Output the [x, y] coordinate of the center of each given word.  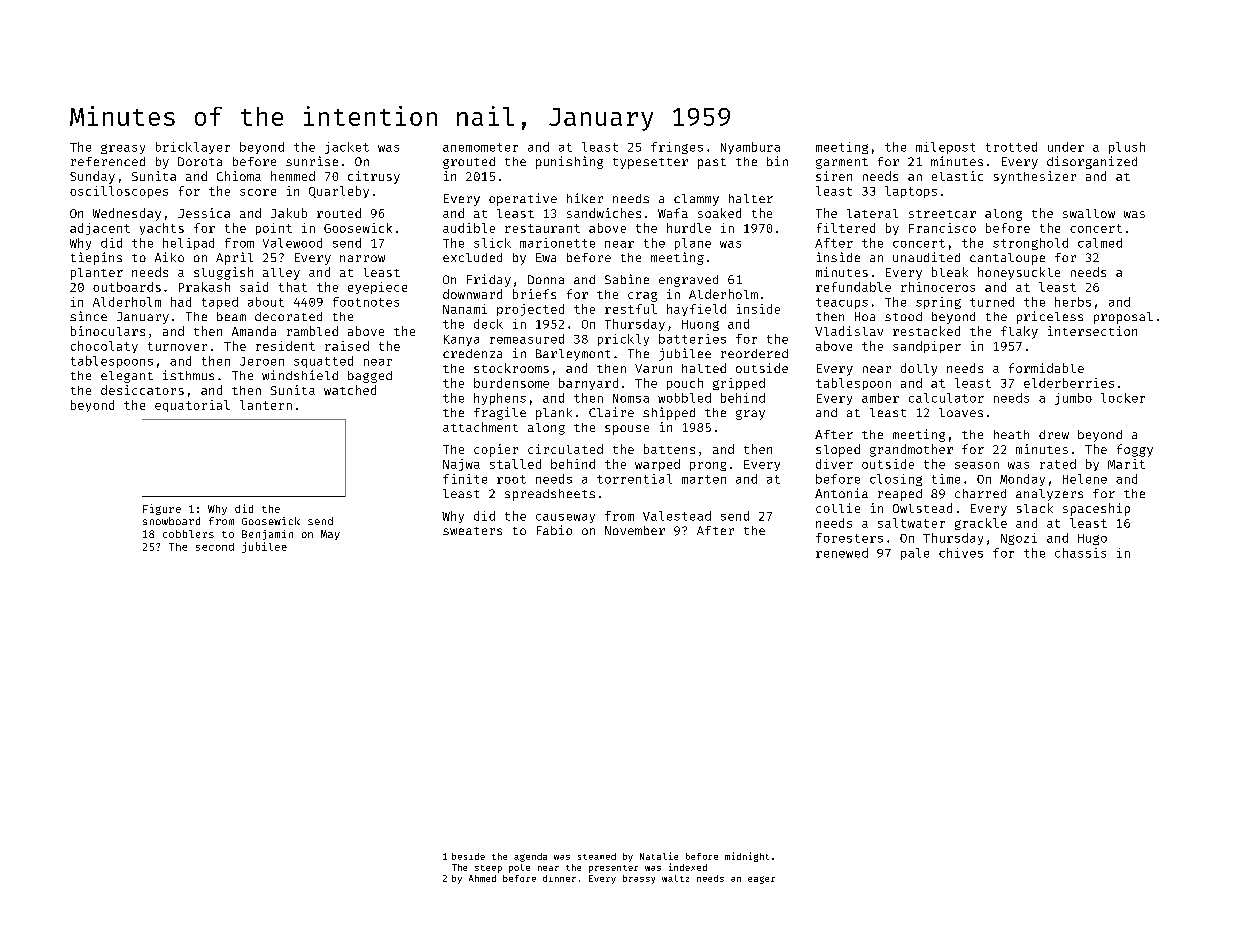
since [88, 316]
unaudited [926, 257]
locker [1123, 398]
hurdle [689, 228]
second [215, 547]
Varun [653, 368]
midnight [747, 857]
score [258, 192]
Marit [1126, 464]
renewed [842, 553]
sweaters [472, 531]
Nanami [465, 309]
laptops [911, 192]
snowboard [171, 521]
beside [468, 856]
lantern [266, 405]
